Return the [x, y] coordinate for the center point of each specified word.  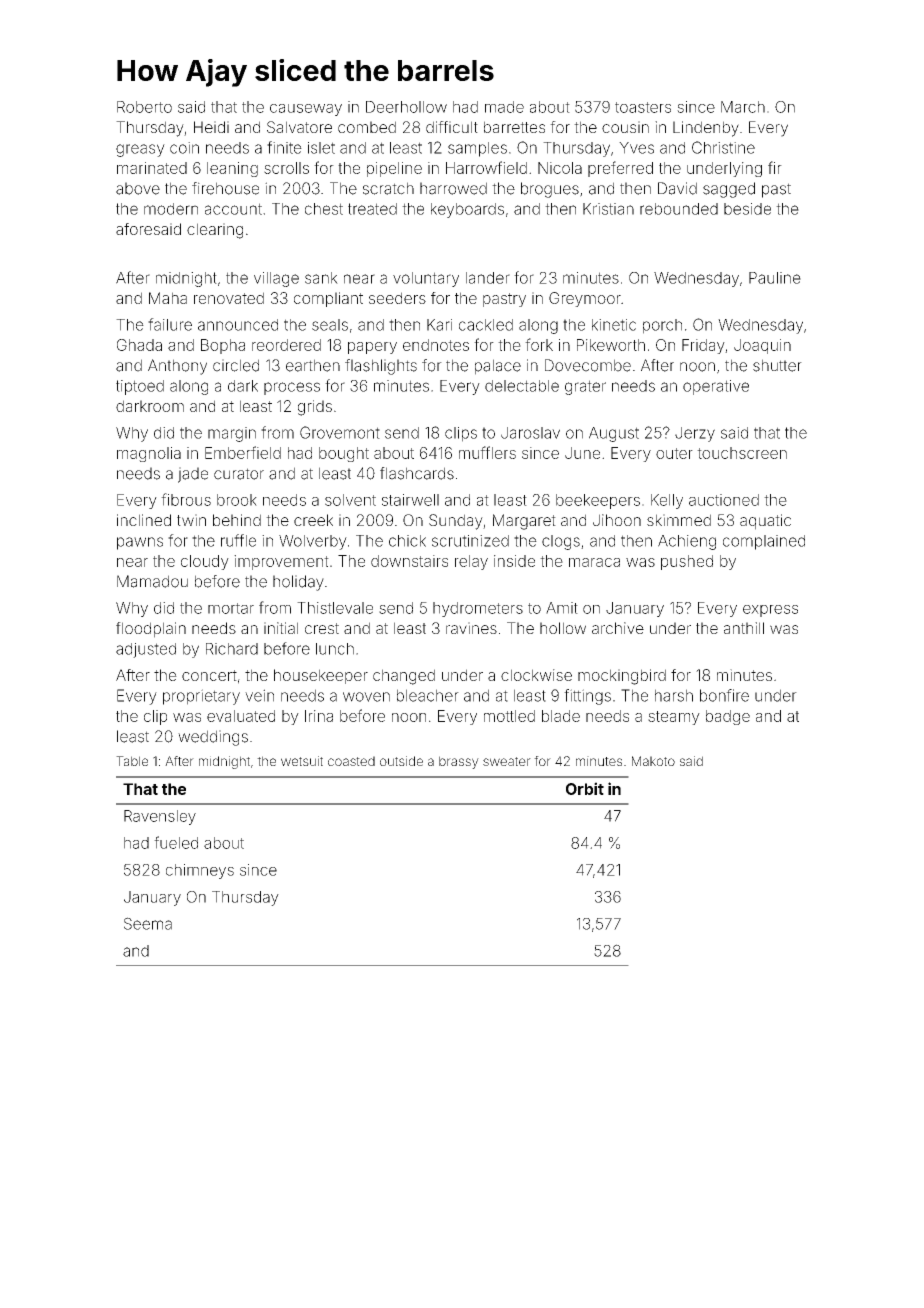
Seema [148, 923]
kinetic [614, 325]
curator [239, 474]
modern [171, 209]
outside [401, 761]
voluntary [426, 279]
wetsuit [302, 761]
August [614, 434]
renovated [229, 298]
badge [728, 717]
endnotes [436, 345]
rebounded [679, 209]
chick [407, 541]
